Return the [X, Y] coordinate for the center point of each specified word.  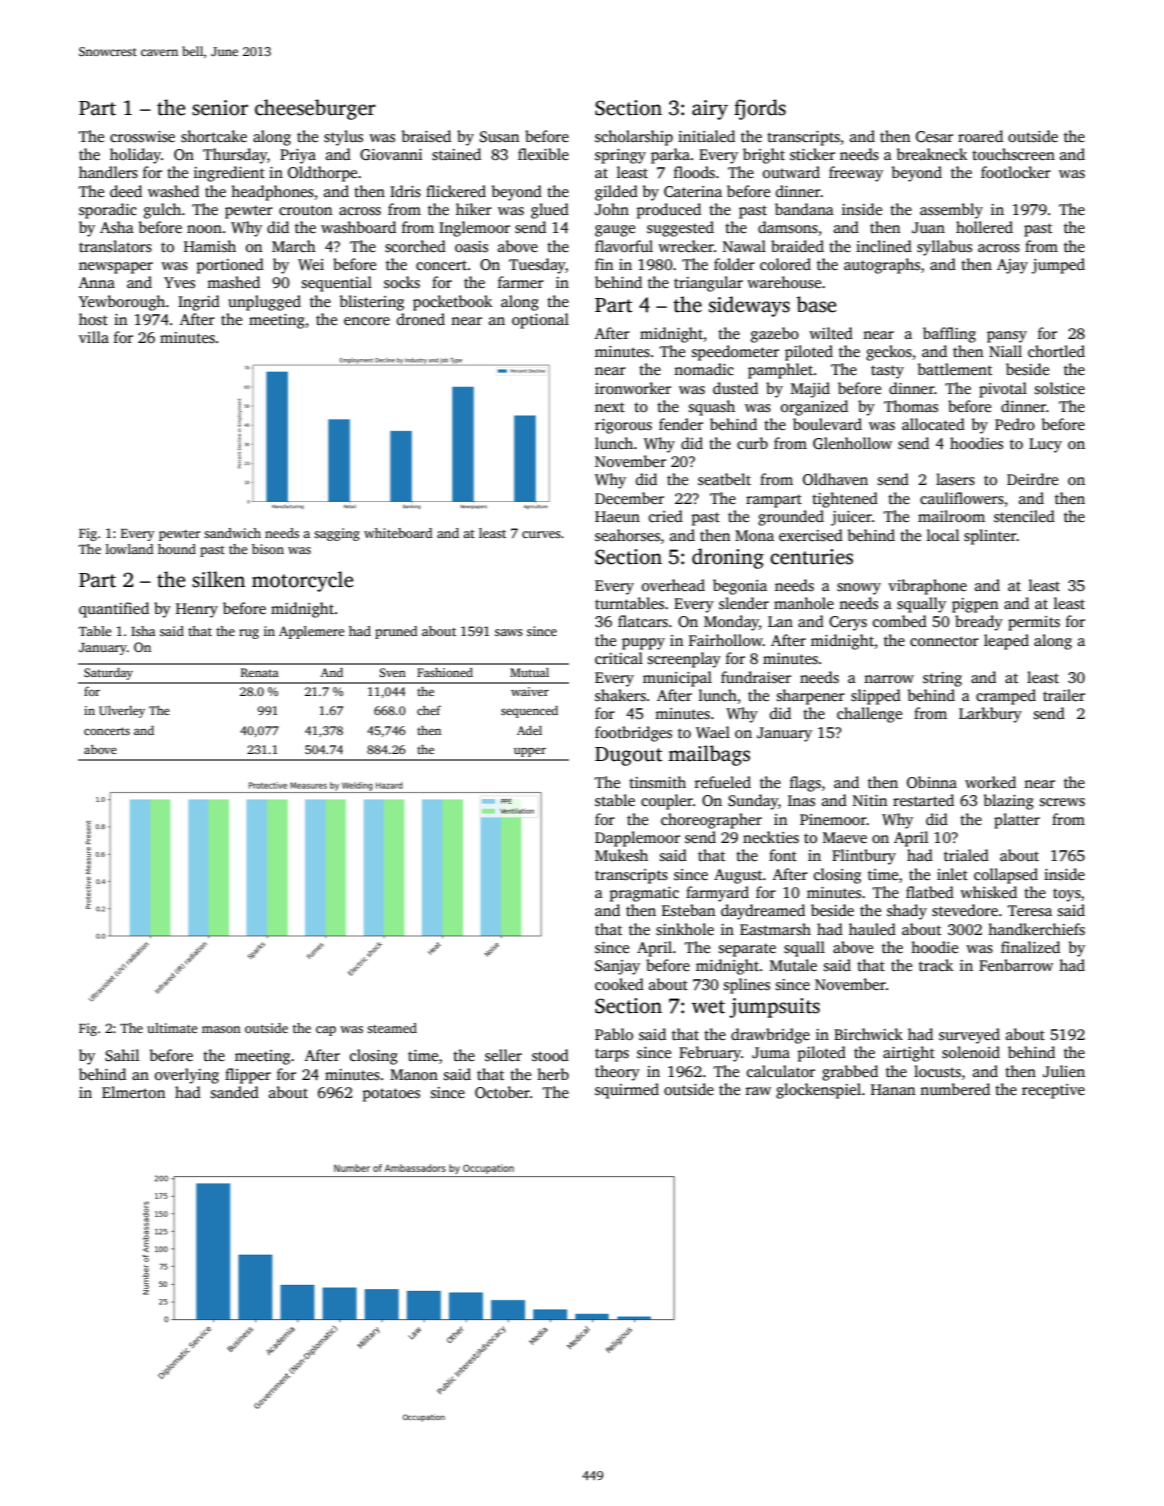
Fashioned [445, 672]
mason [221, 1029]
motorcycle [303, 581]
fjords [760, 109]
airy [710, 110]
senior [220, 108]
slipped [876, 697]
